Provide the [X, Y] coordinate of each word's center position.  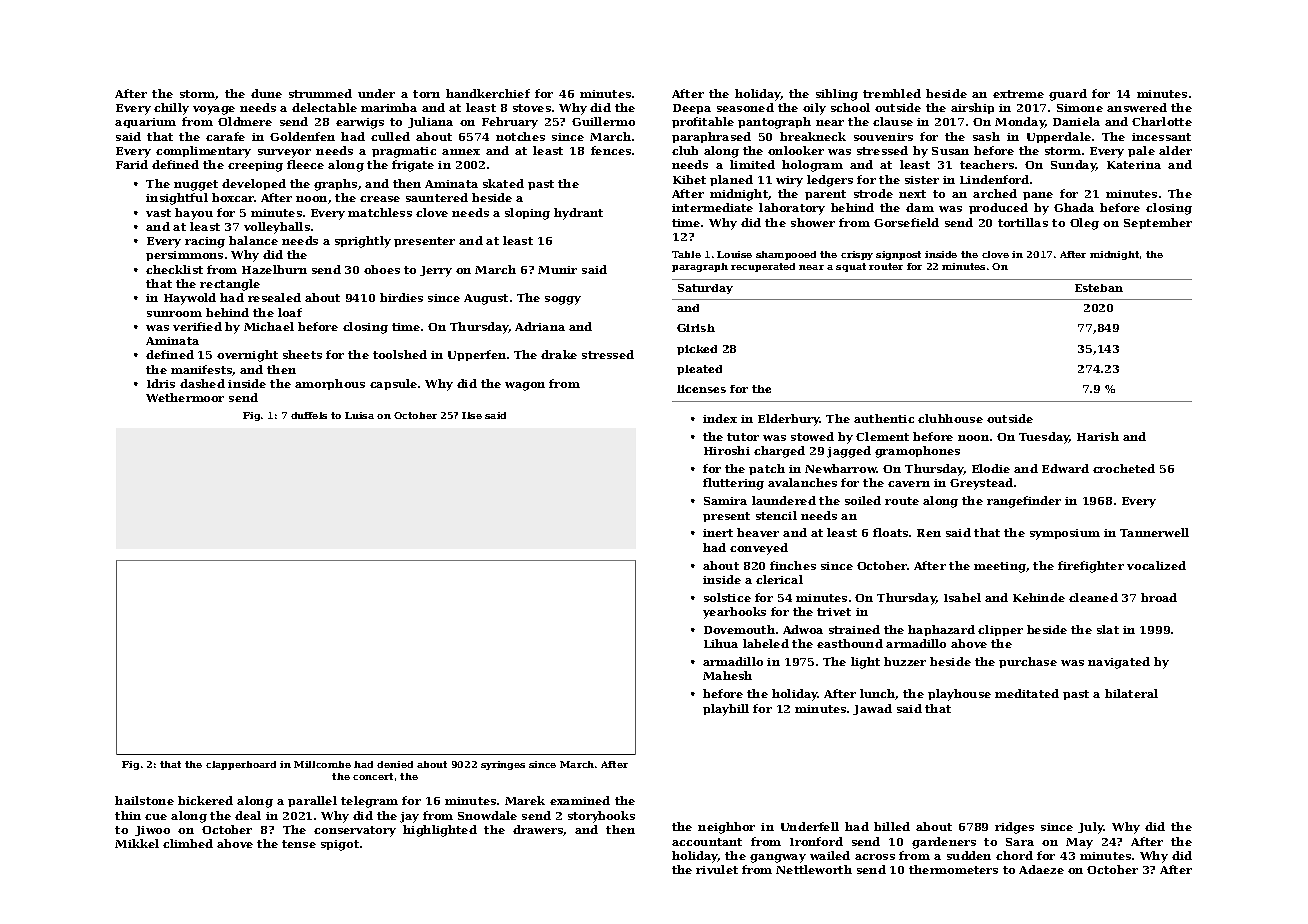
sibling [837, 95]
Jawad [872, 709]
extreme [1018, 94]
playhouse [959, 695]
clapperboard [241, 765]
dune [266, 93]
